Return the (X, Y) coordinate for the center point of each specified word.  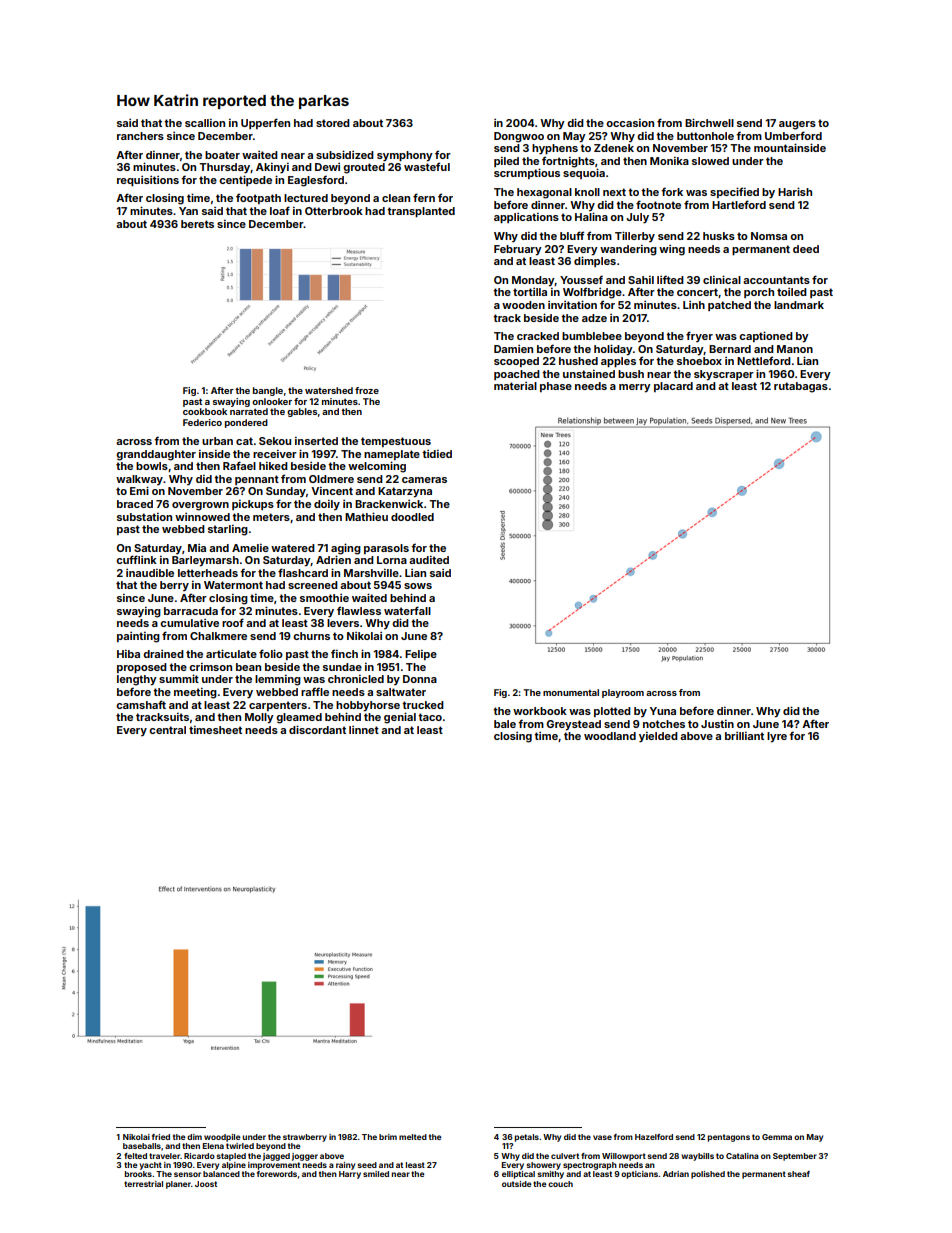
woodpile (222, 1138)
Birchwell (709, 122)
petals (527, 1138)
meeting (195, 693)
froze (367, 390)
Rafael (239, 465)
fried (161, 1137)
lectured (306, 198)
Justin (717, 724)
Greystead (574, 725)
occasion (630, 123)
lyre (777, 737)
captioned (766, 336)
